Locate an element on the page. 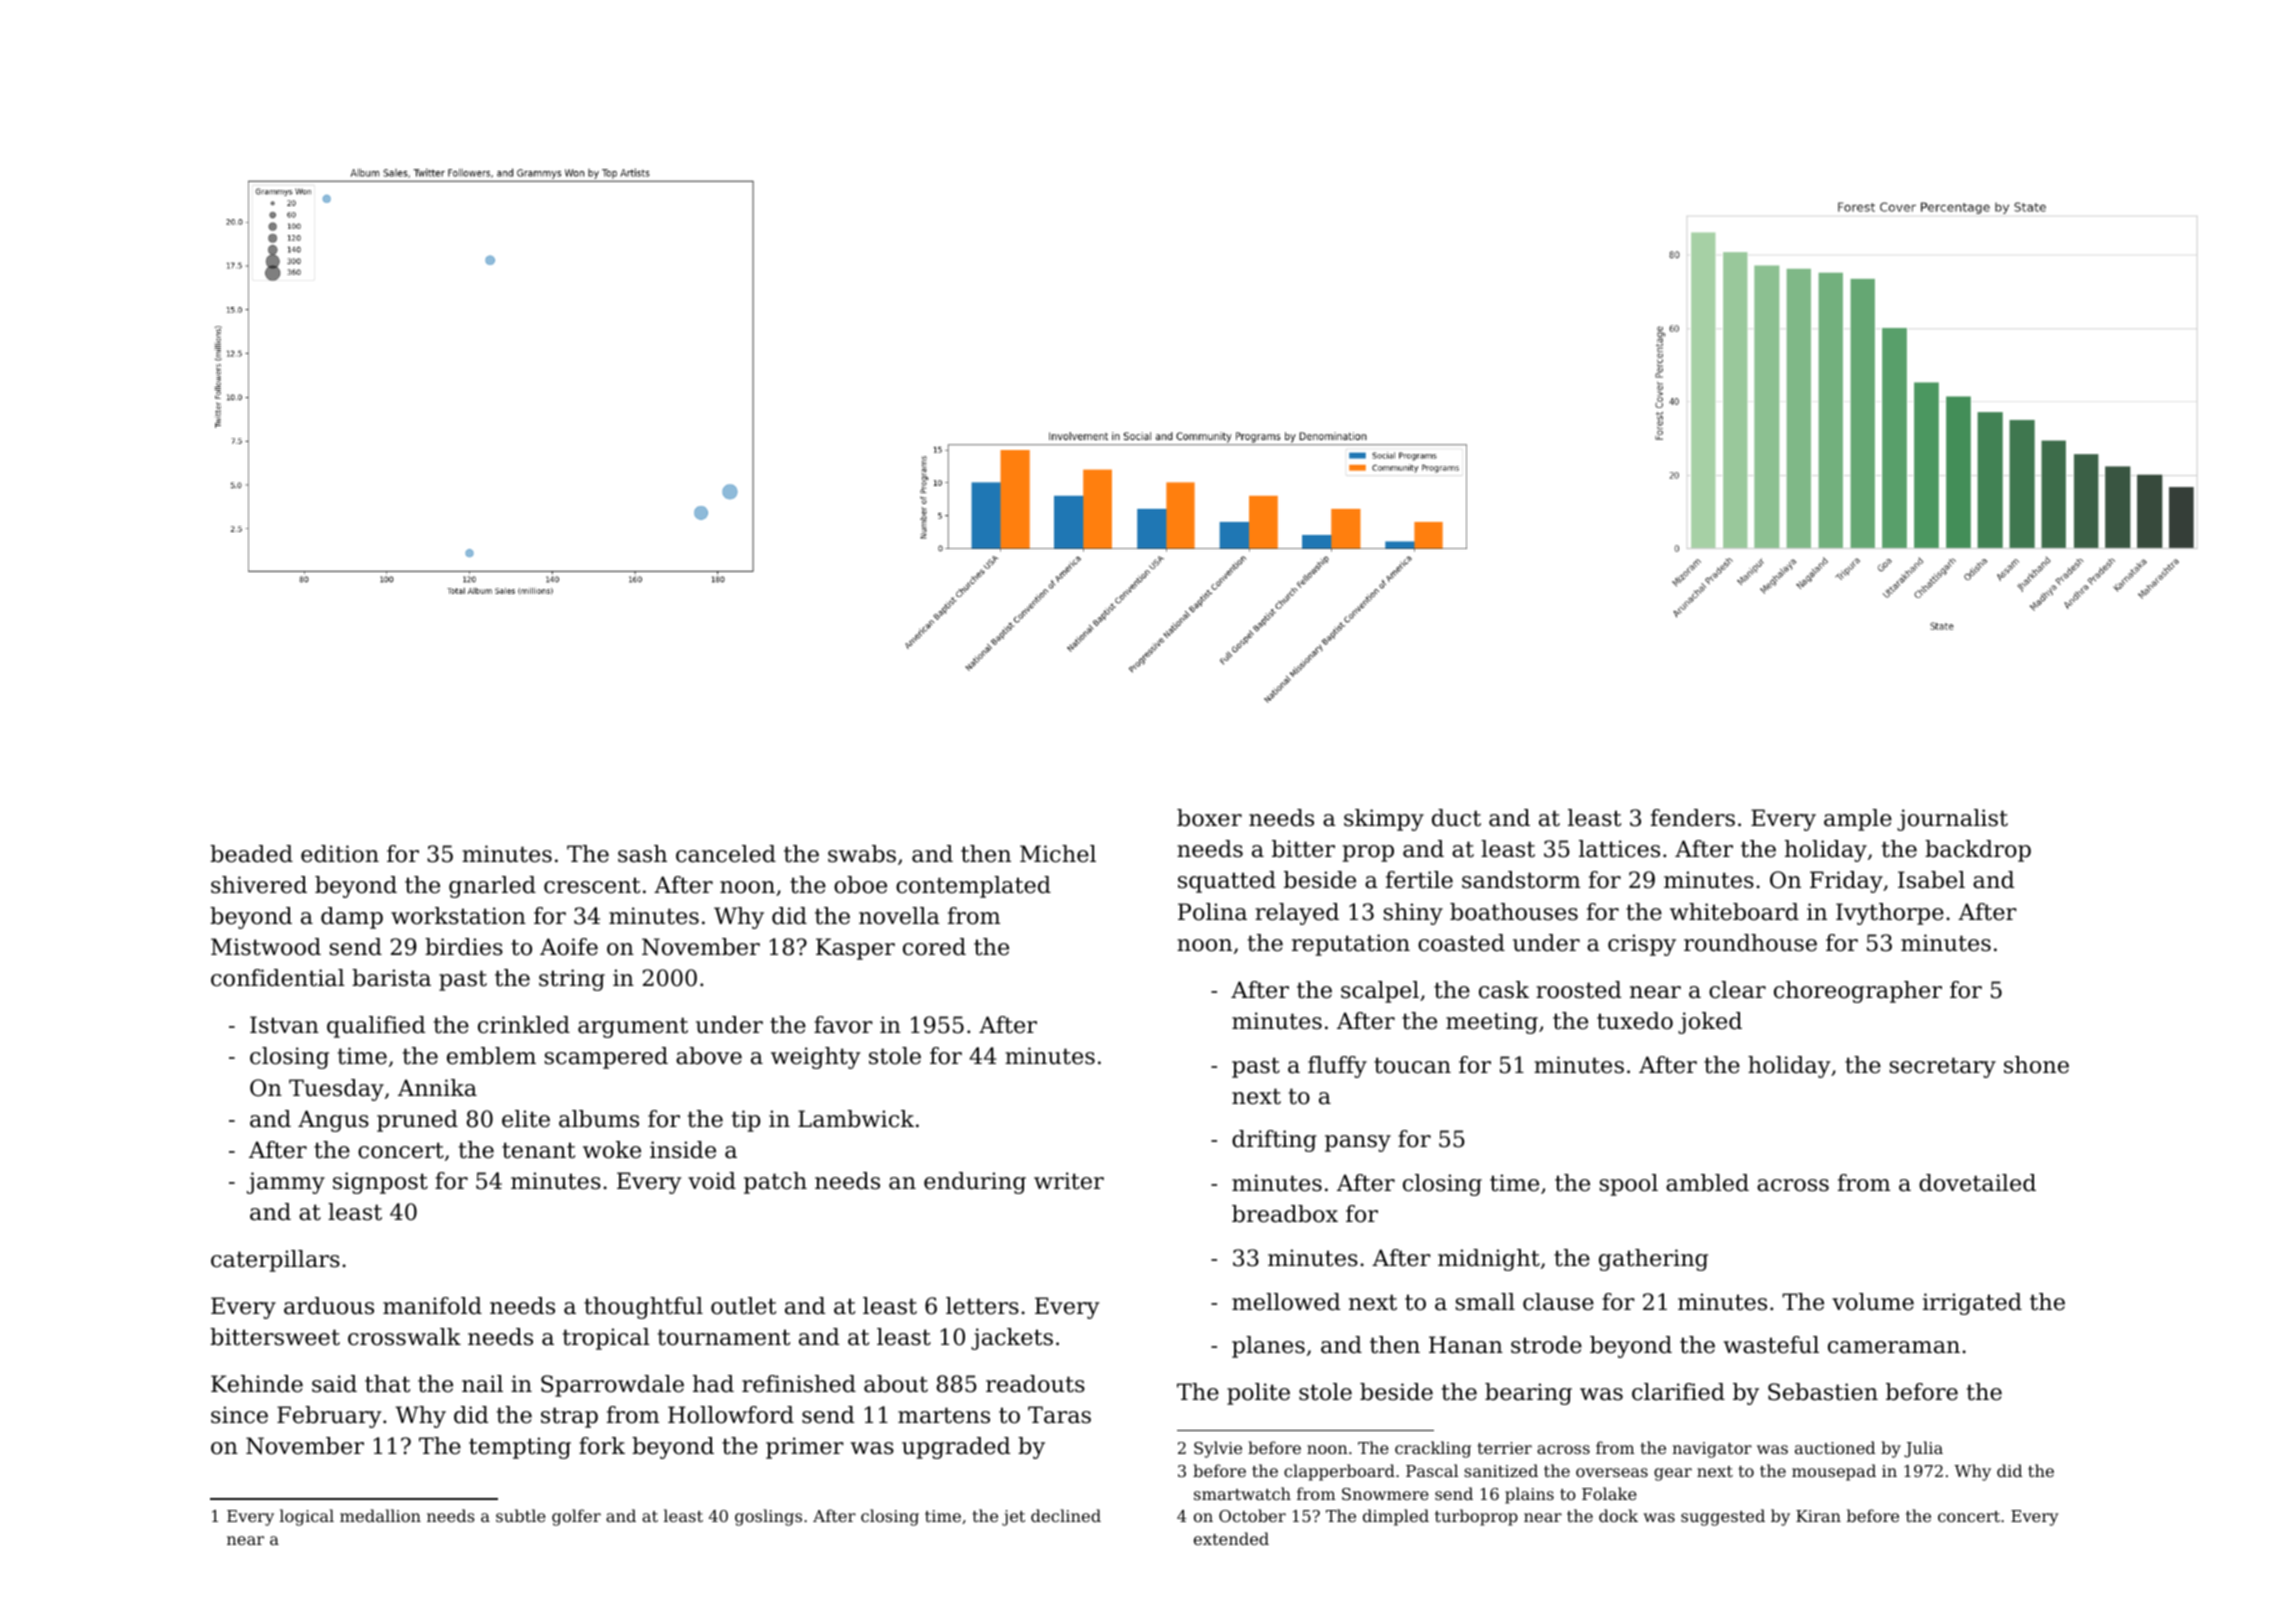  skimpy is located at coordinates (1384, 820).
